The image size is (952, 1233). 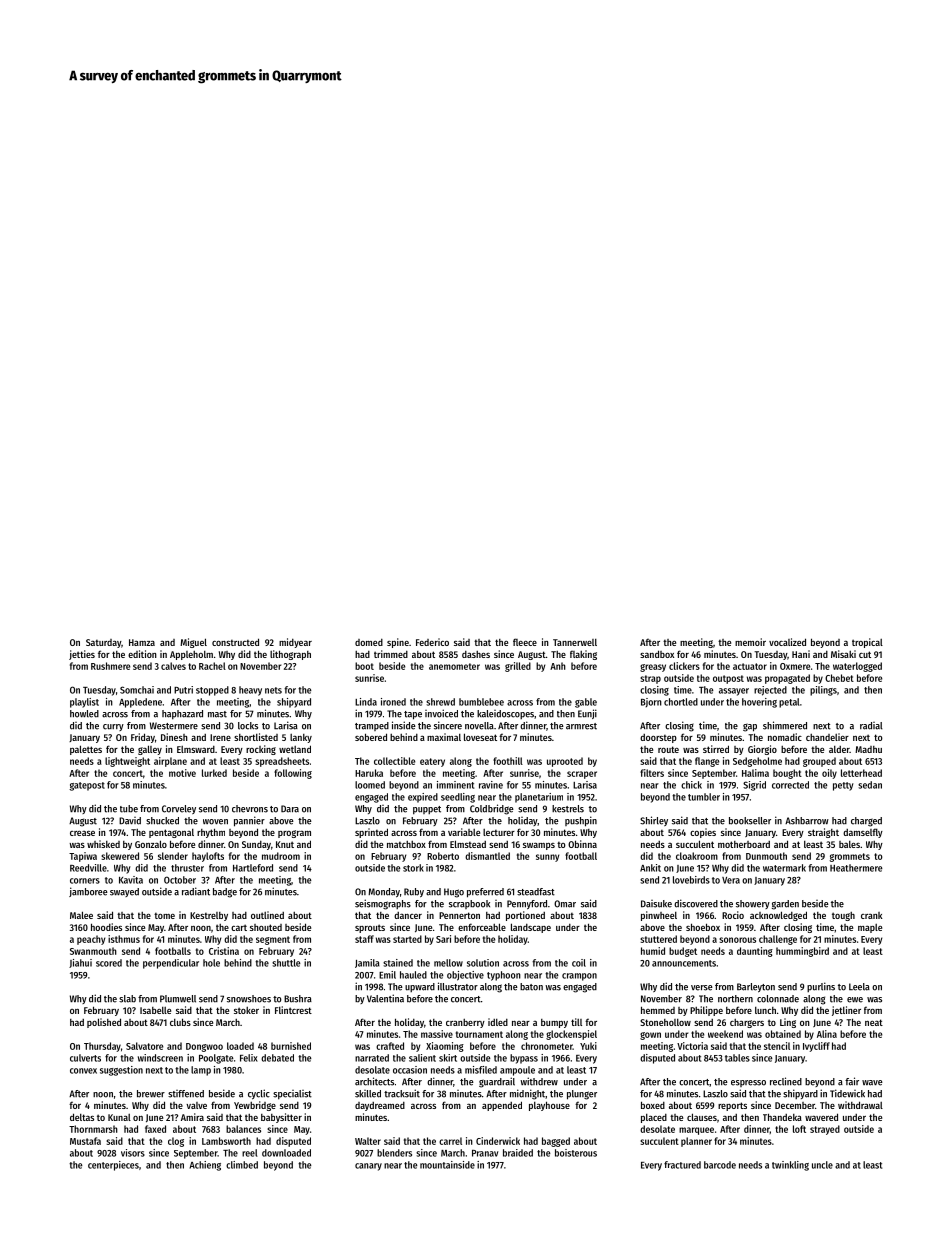 I want to click on appended, so click(x=502, y=1106).
